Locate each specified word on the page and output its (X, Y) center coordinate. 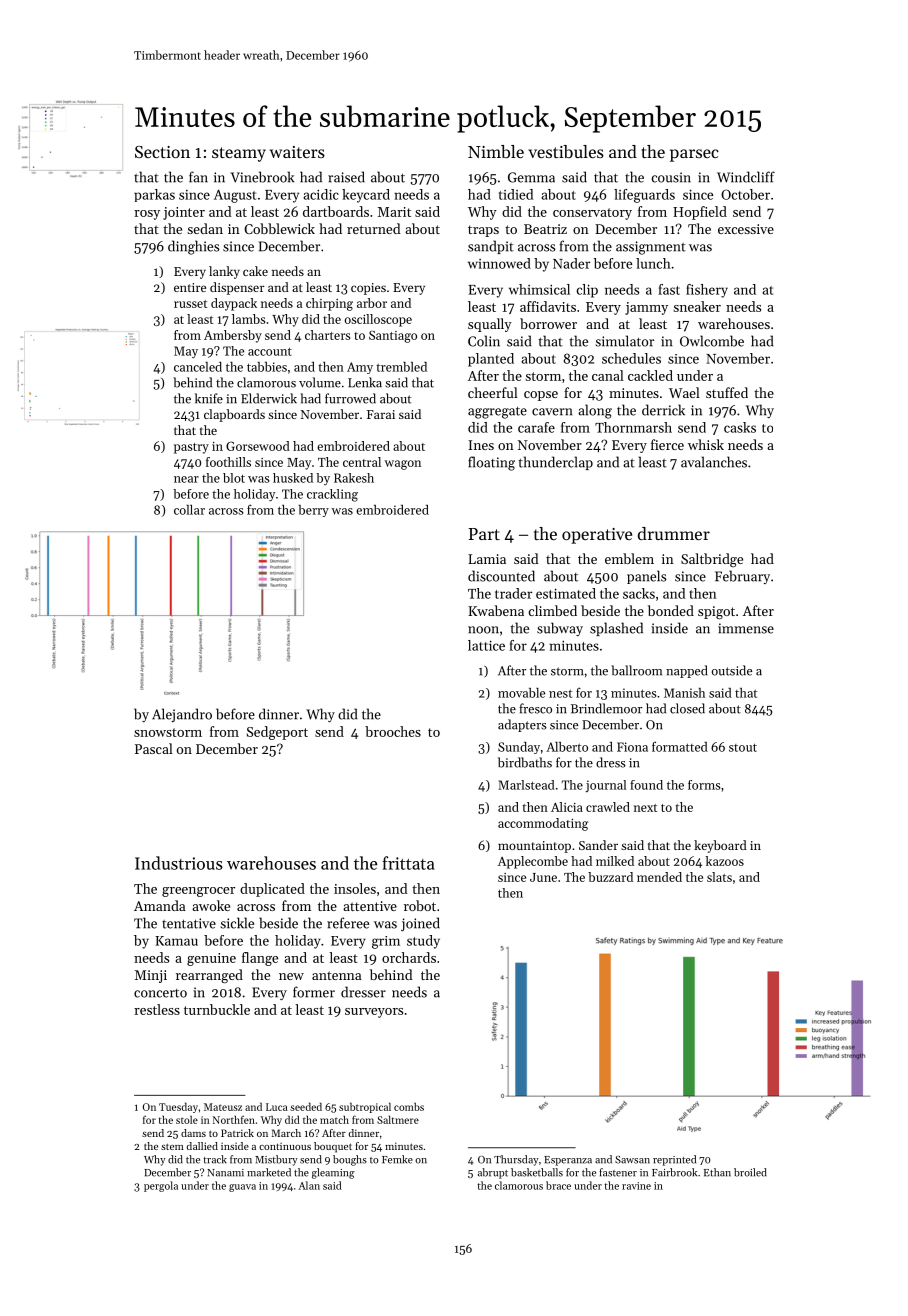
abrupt (493, 1173)
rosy (147, 215)
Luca (277, 1107)
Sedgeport (277, 733)
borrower (548, 323)
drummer (674, 533)
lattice (486, 645)
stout (743, 747)
